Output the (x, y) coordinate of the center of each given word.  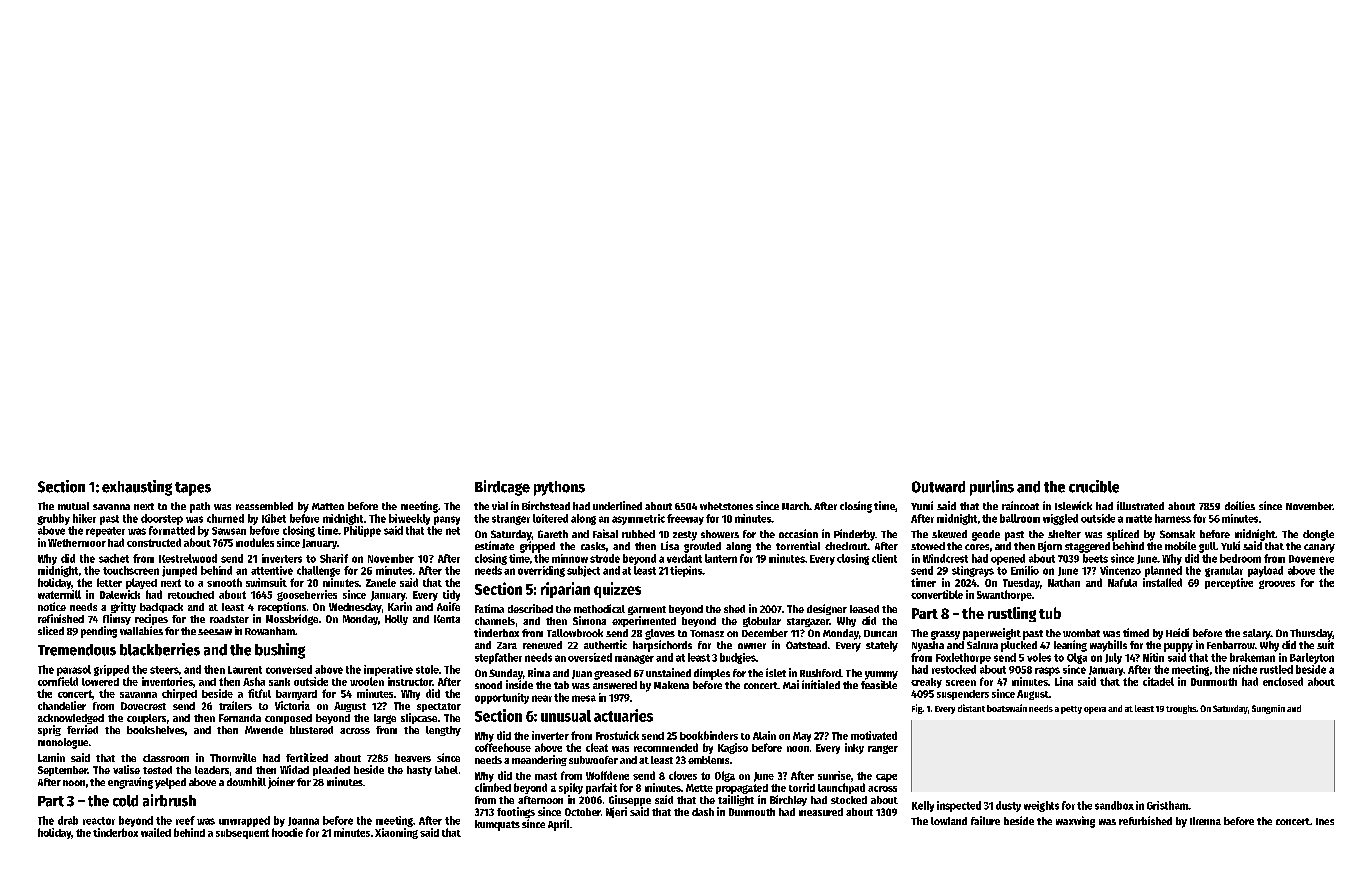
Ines (1325, 821)
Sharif (334, 558)
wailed (156, 832)
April (558, 825)
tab (561, 685)
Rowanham (270, 631)
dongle (1318, 535)
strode (605, 558)
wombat (1081, 633)
